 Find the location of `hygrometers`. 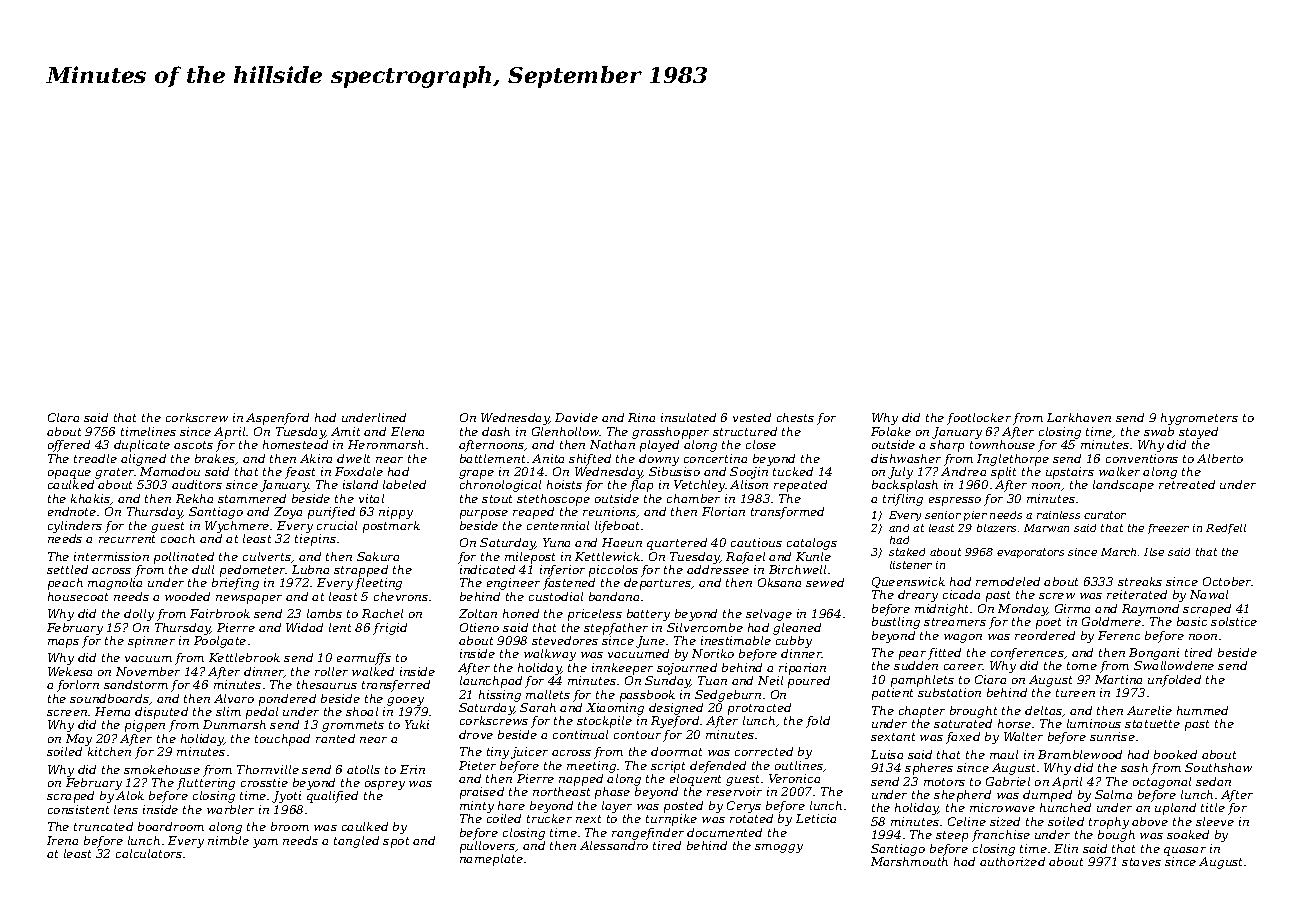

hygrometers is located at coordinates (1199, 419).
